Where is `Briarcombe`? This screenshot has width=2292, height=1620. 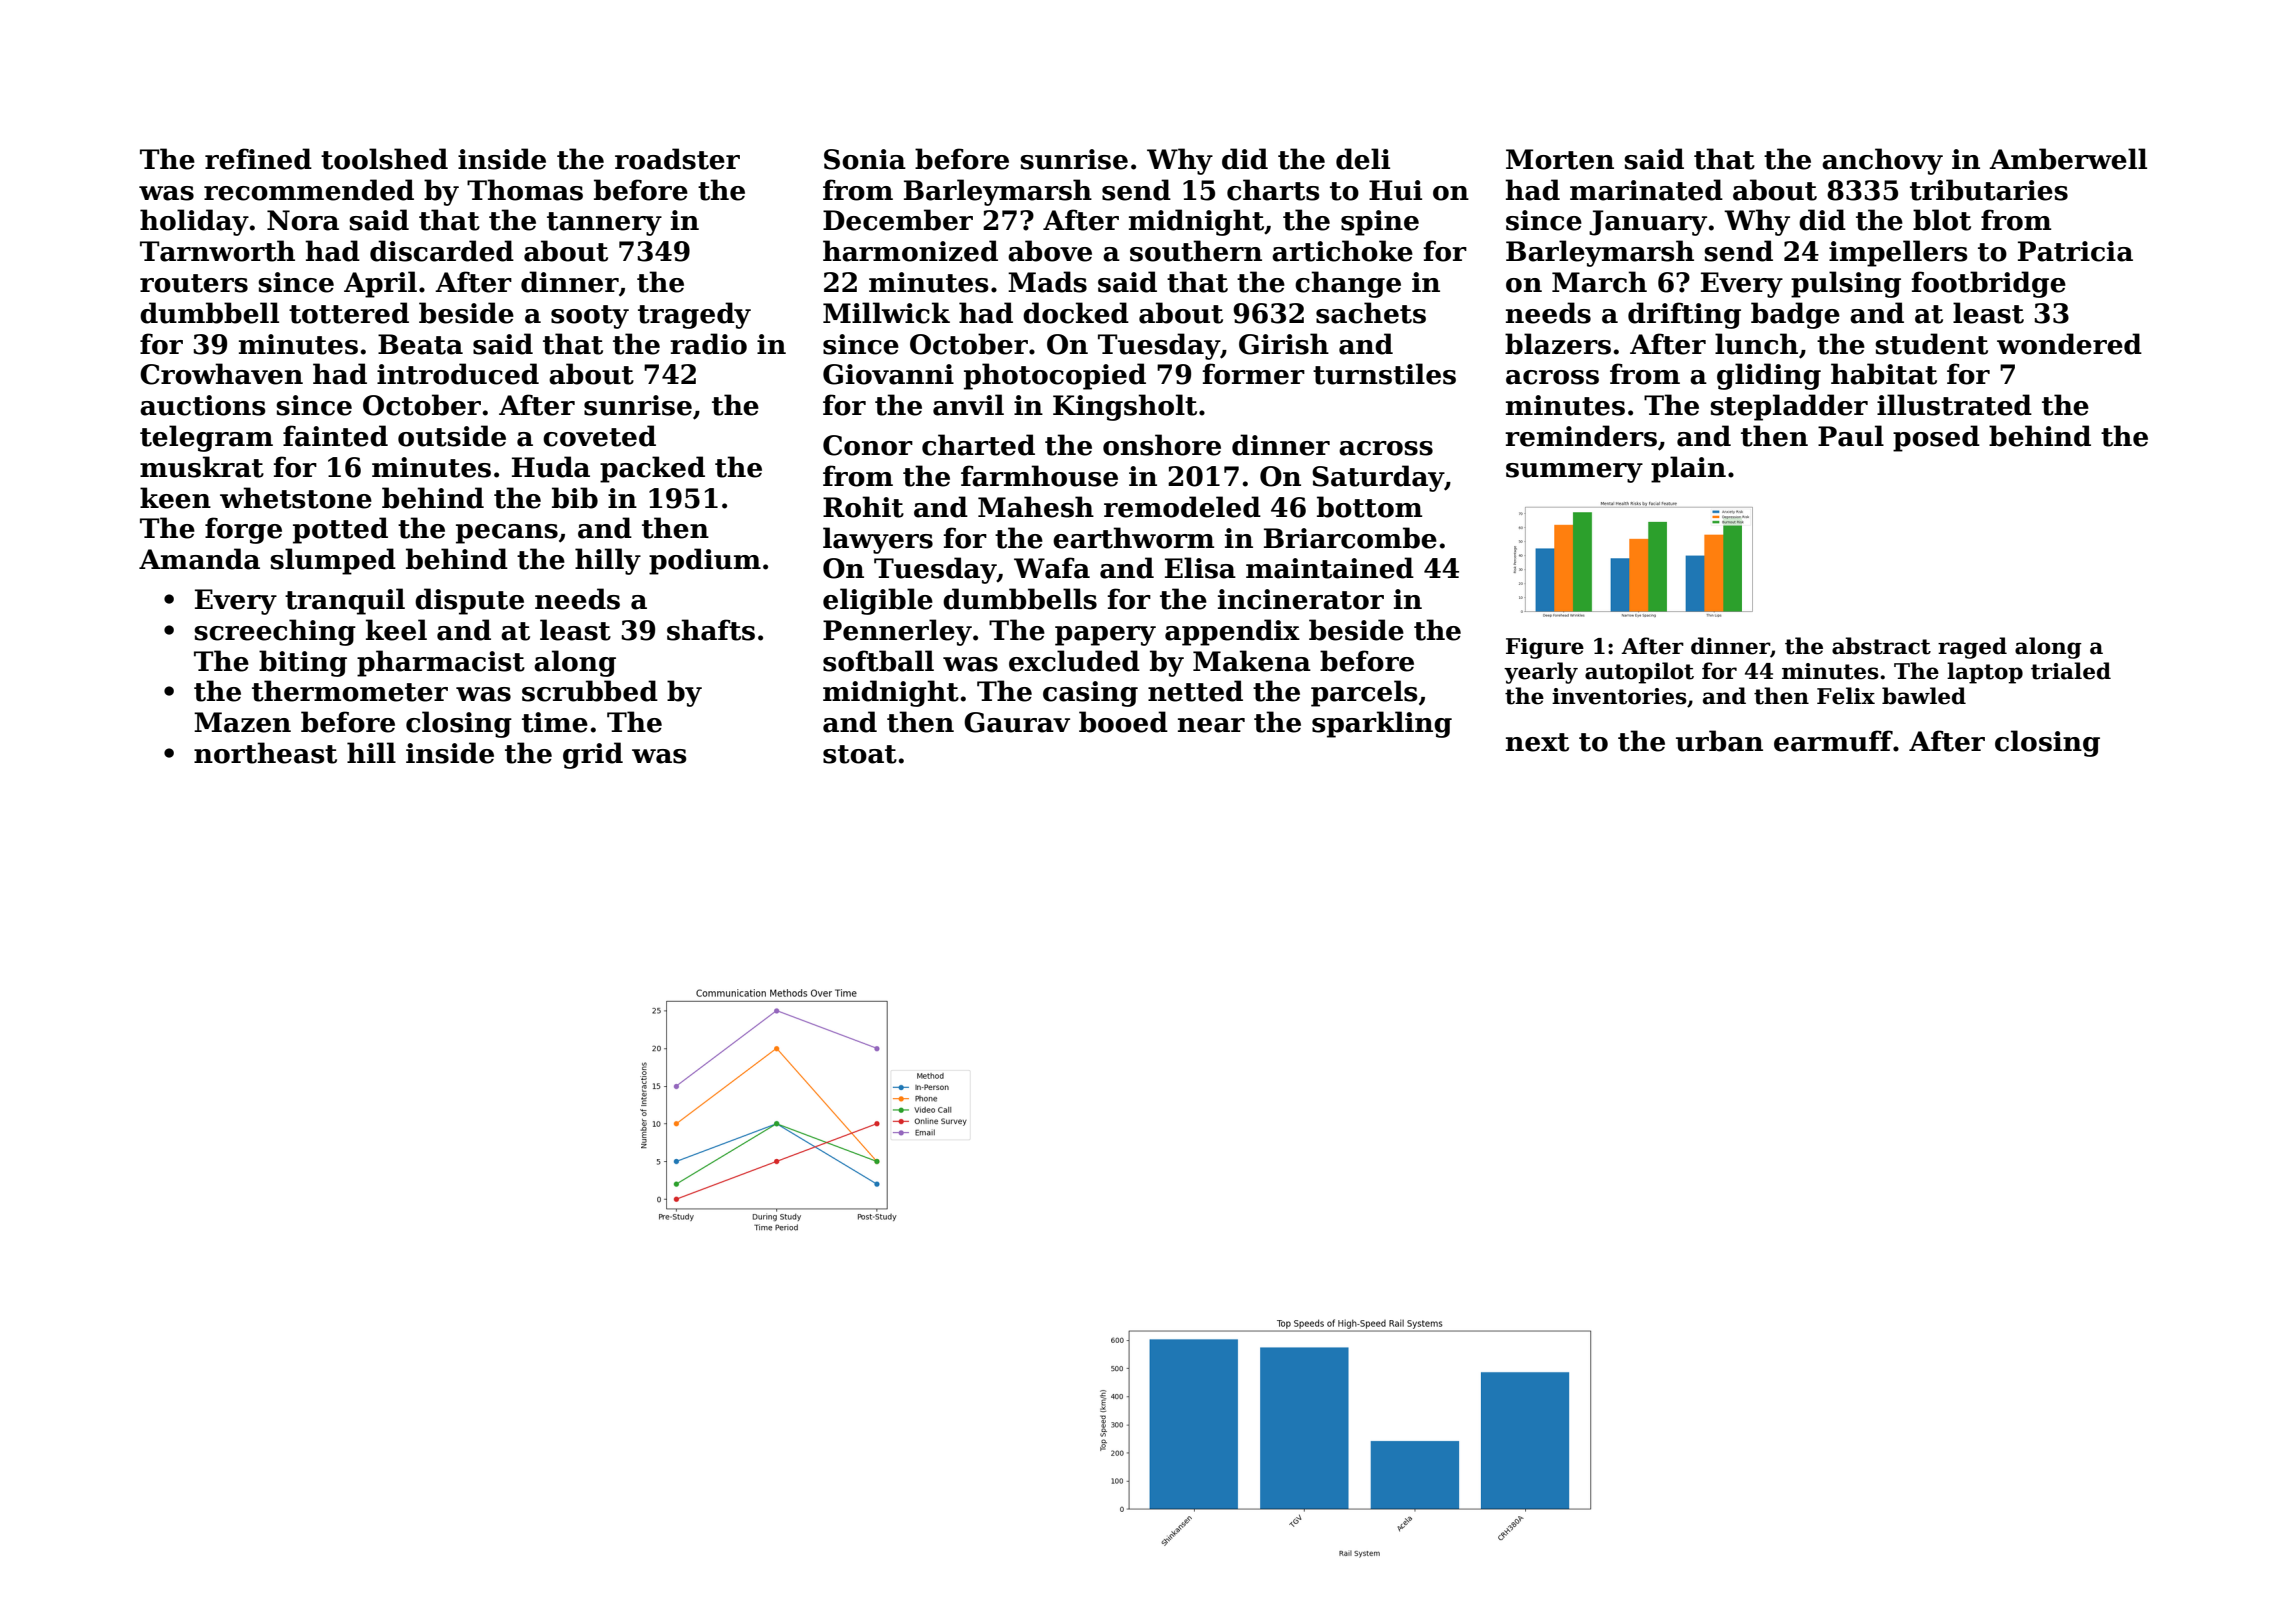
Briarcombe is located at coordinates (1350, 538).
